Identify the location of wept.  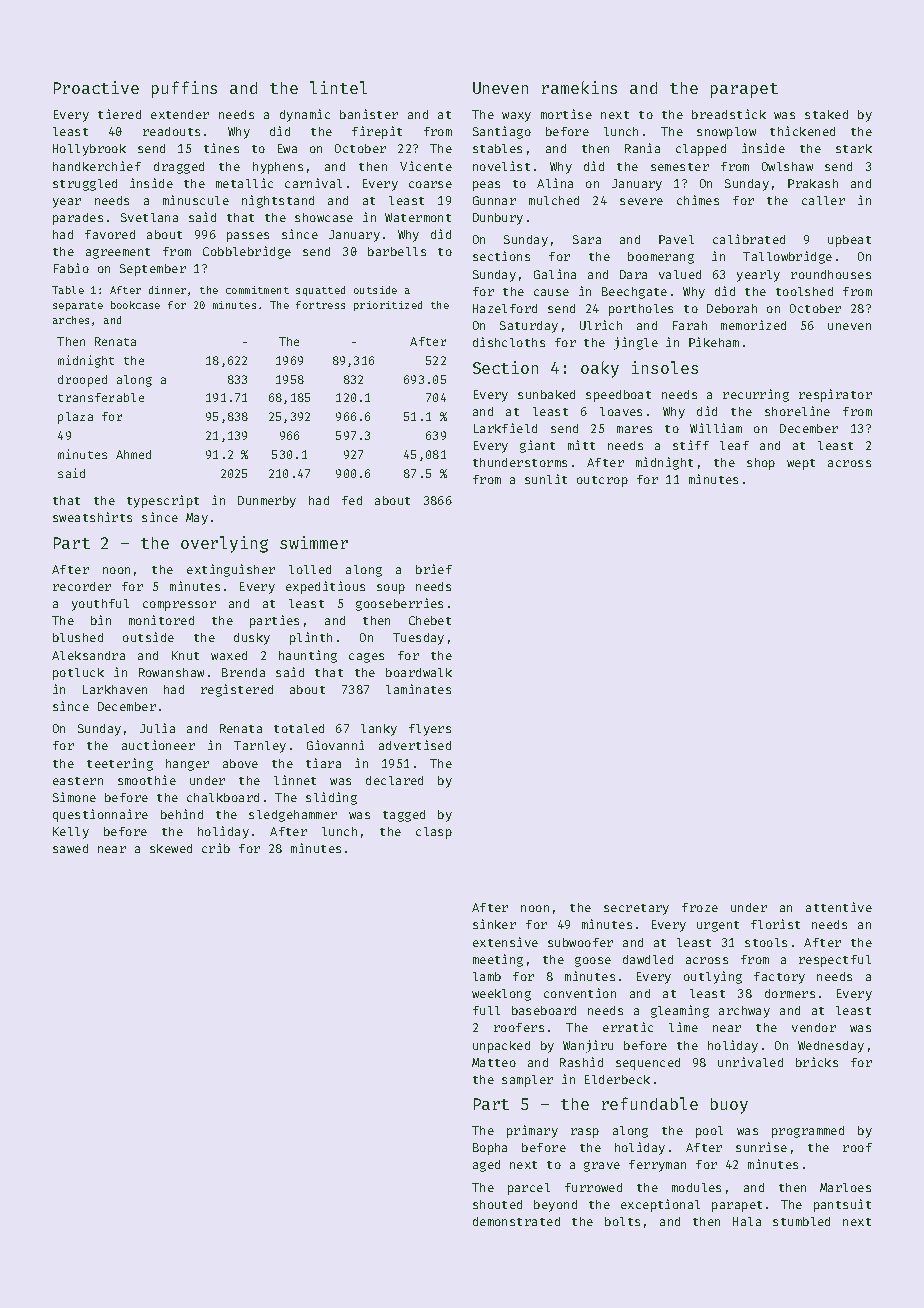
(801, 464).
